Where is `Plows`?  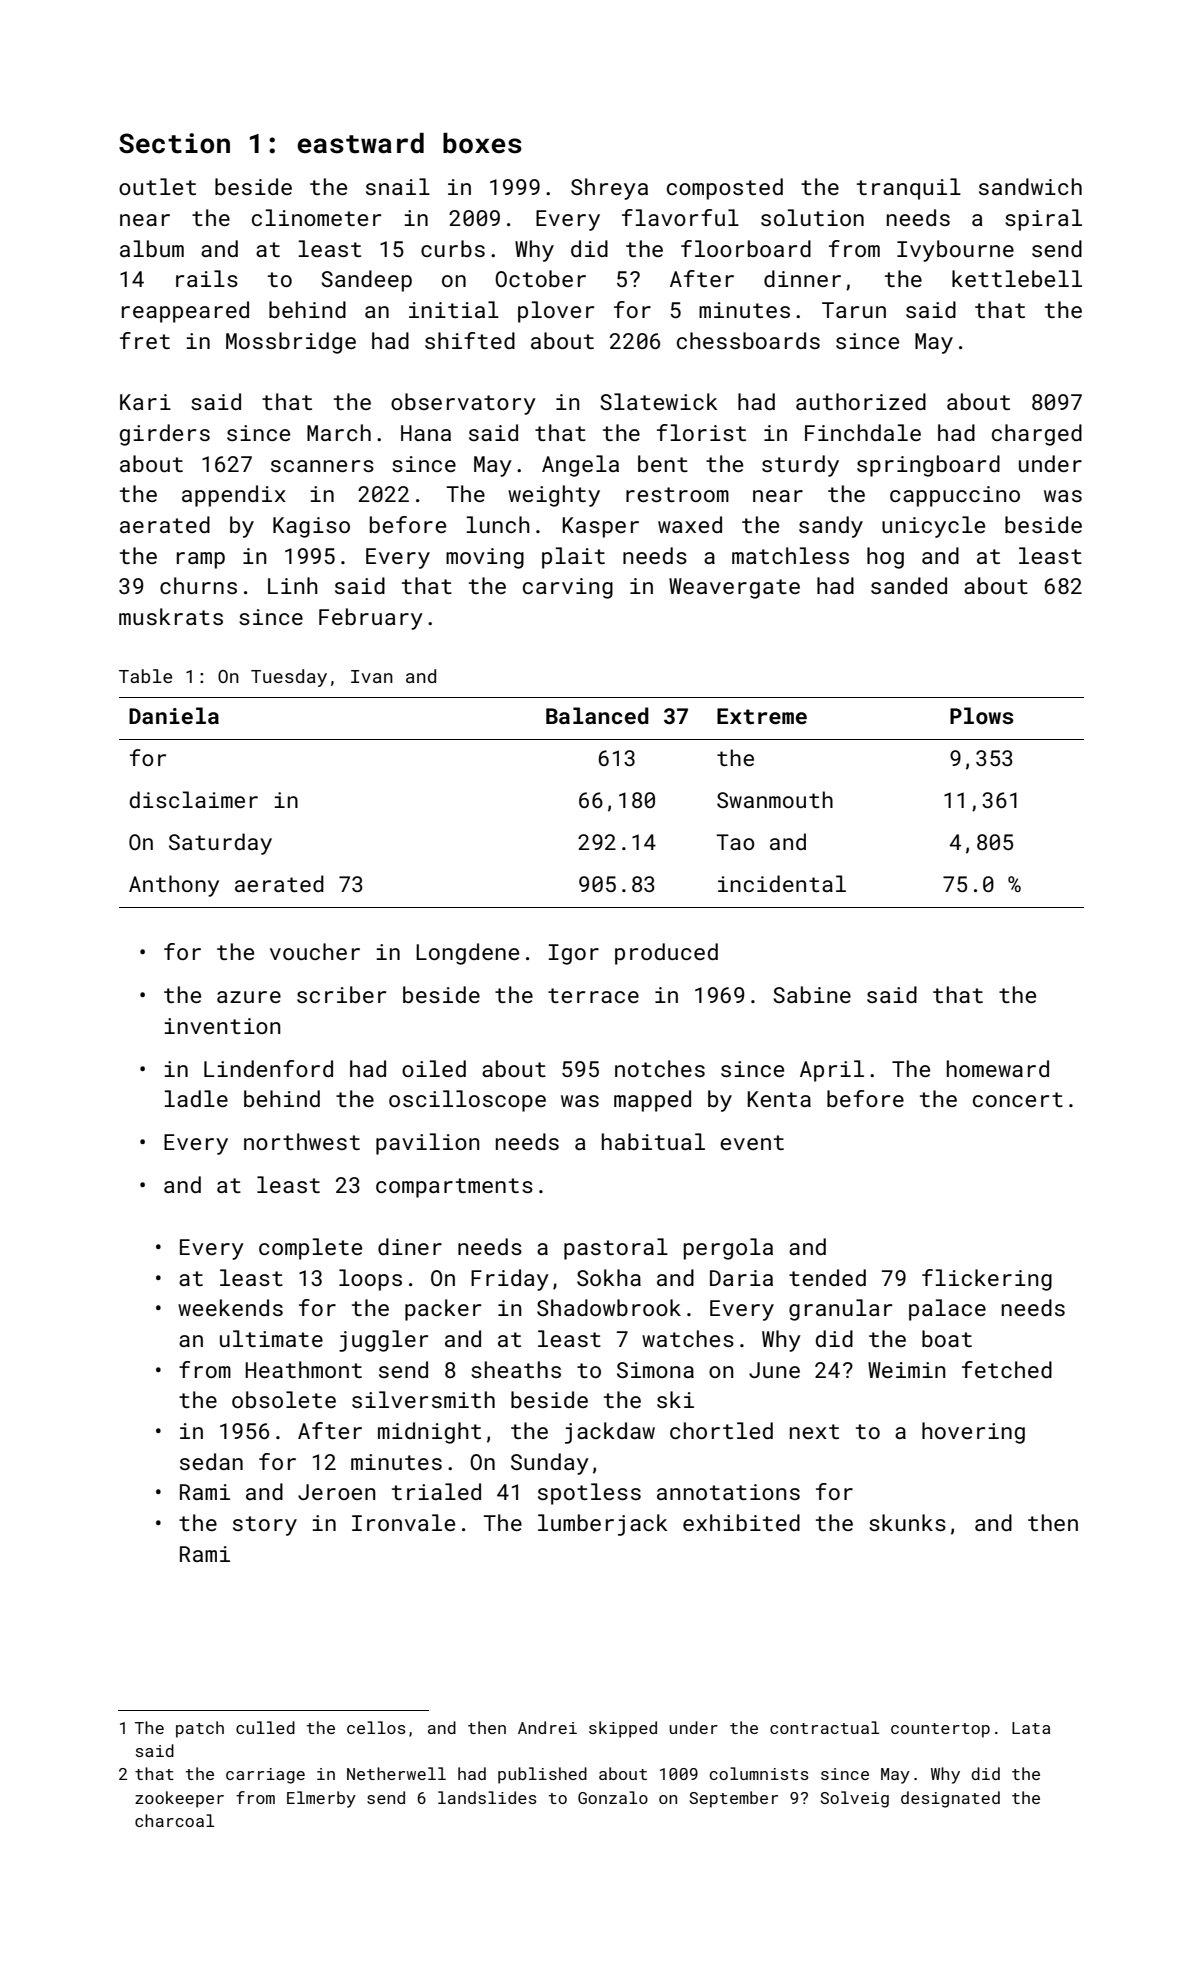
Plows is located at coordinates (982, 715).
